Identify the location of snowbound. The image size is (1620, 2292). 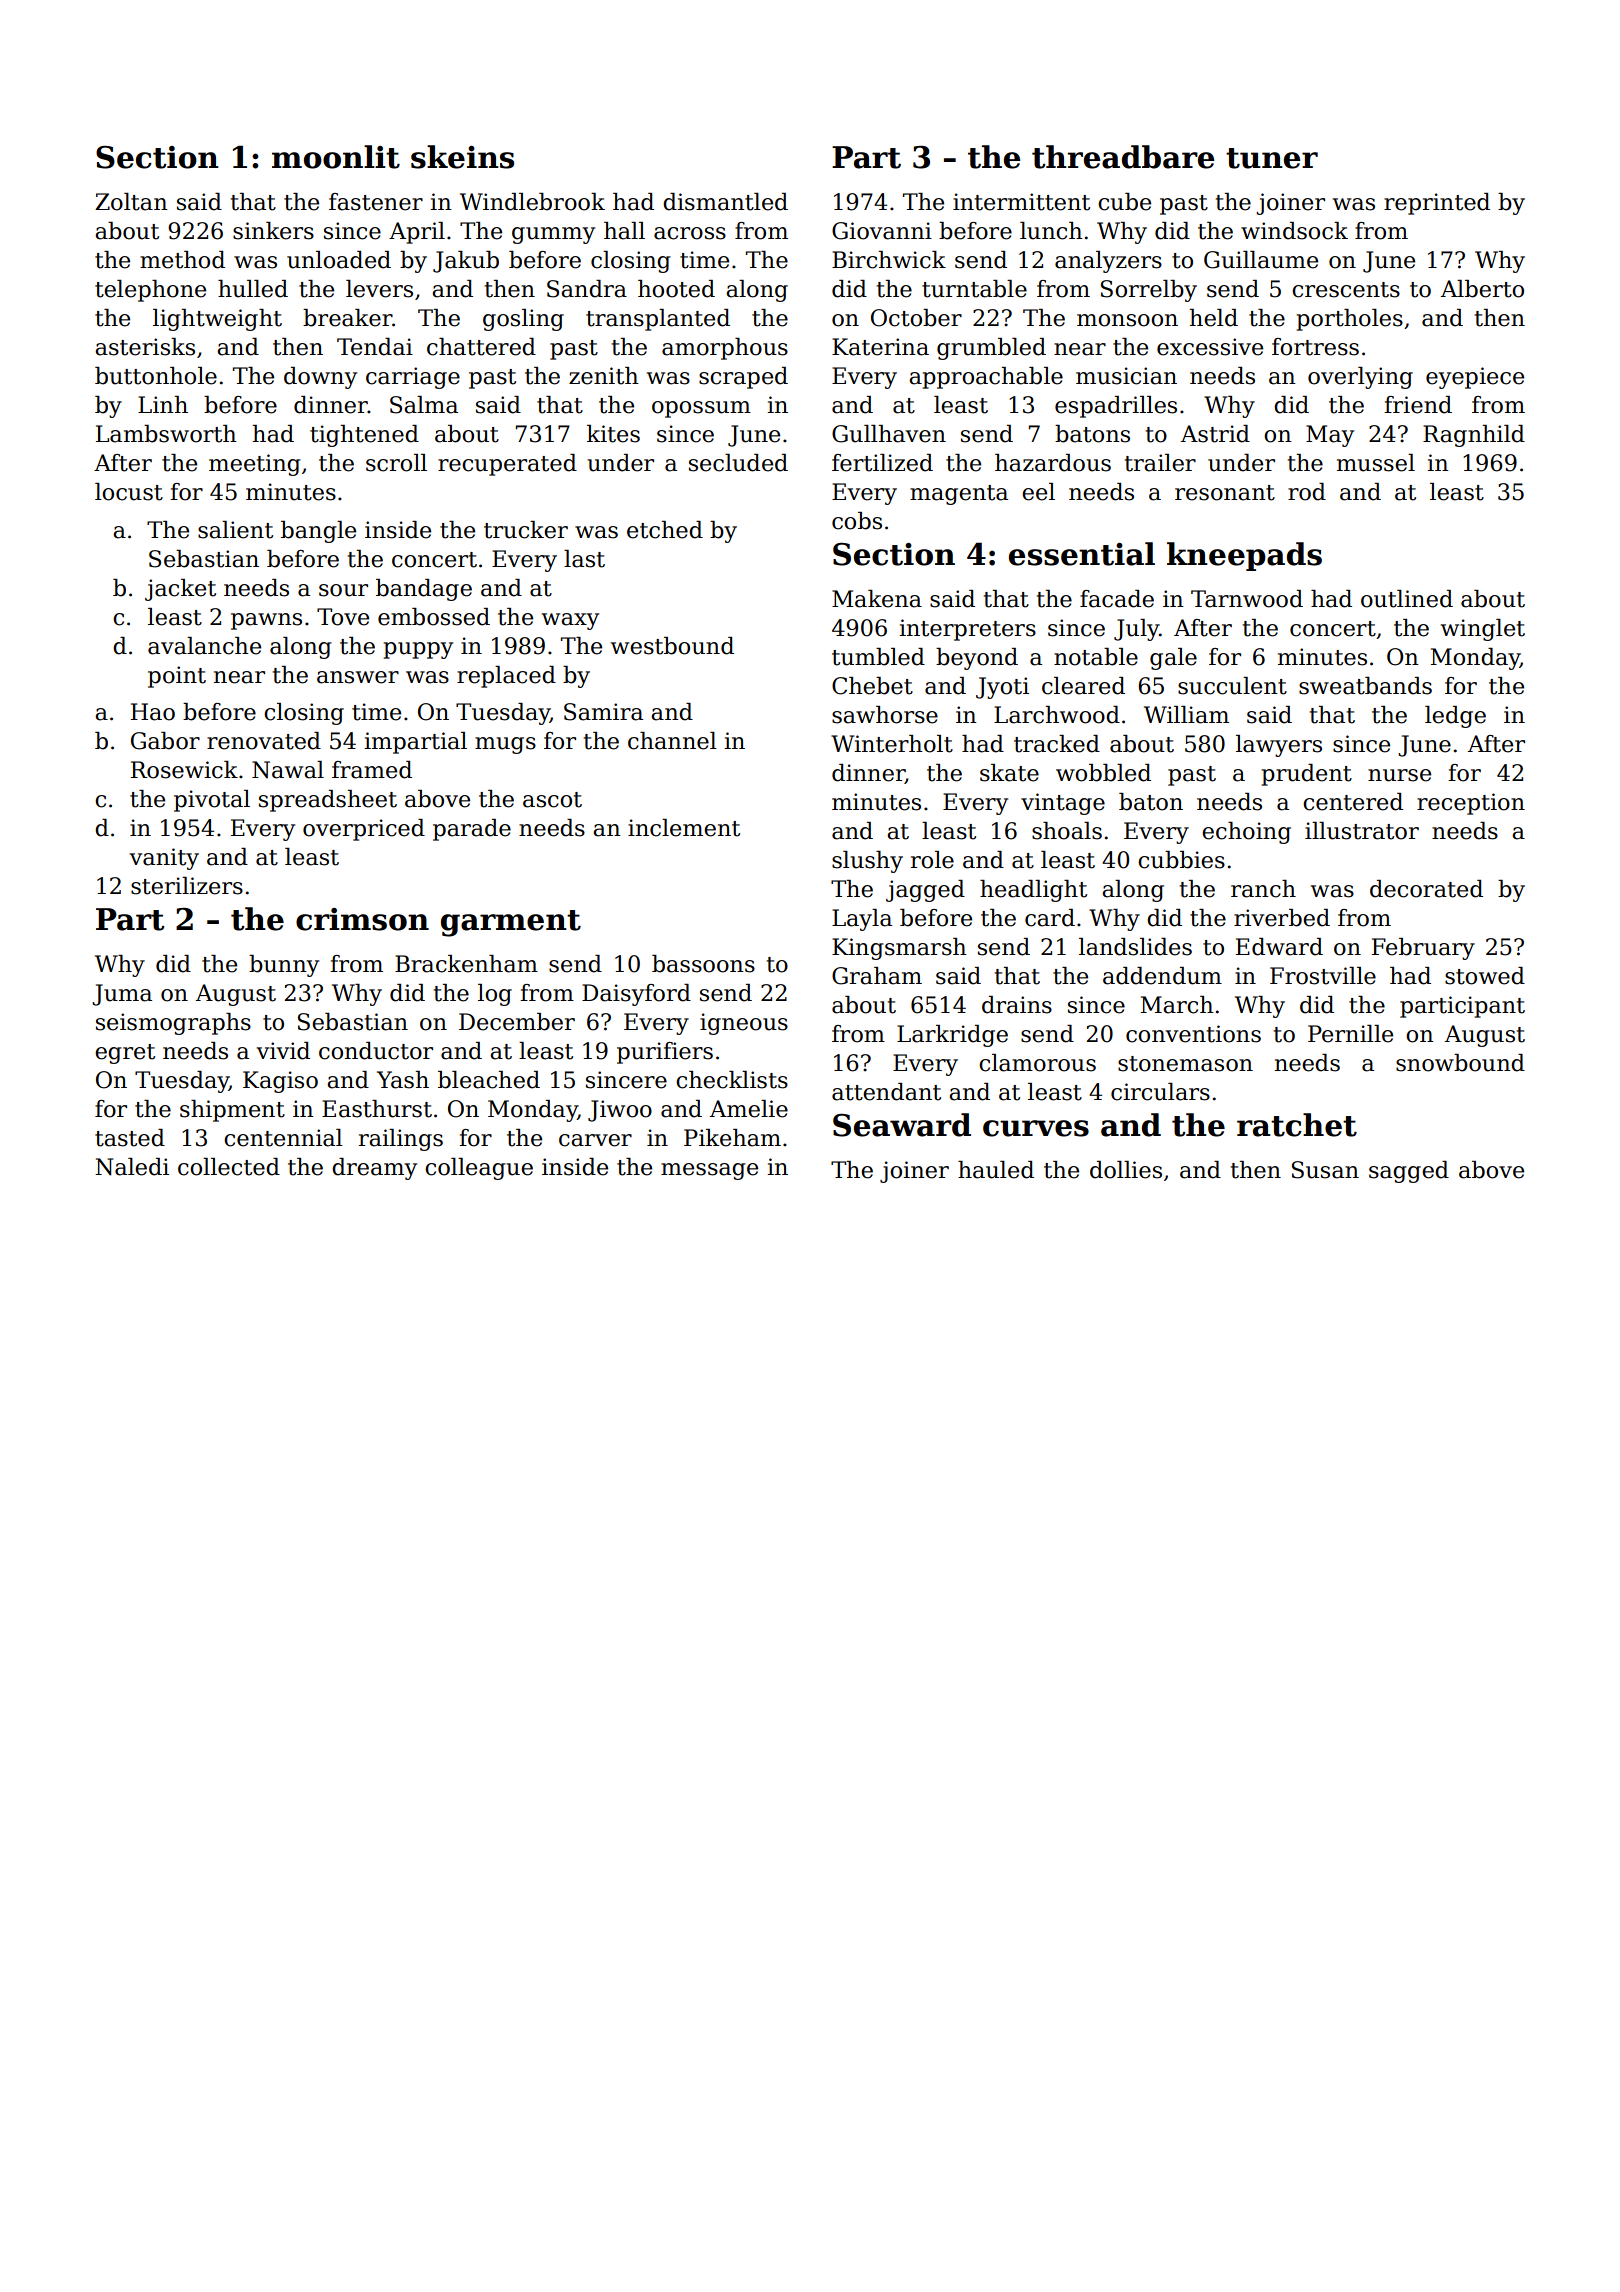
(1460, 1063).
